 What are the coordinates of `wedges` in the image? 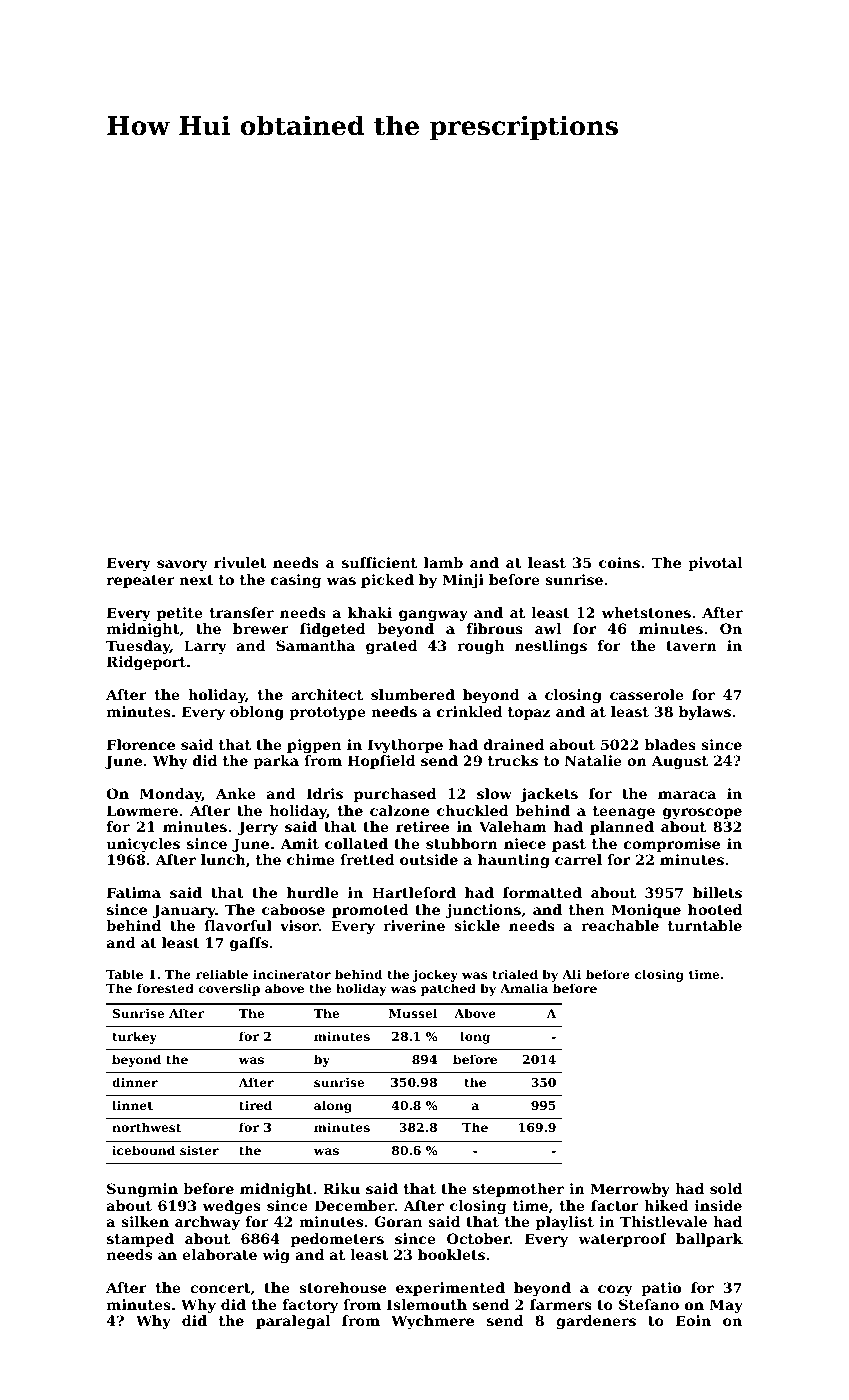 It's located at (232, 1207).
